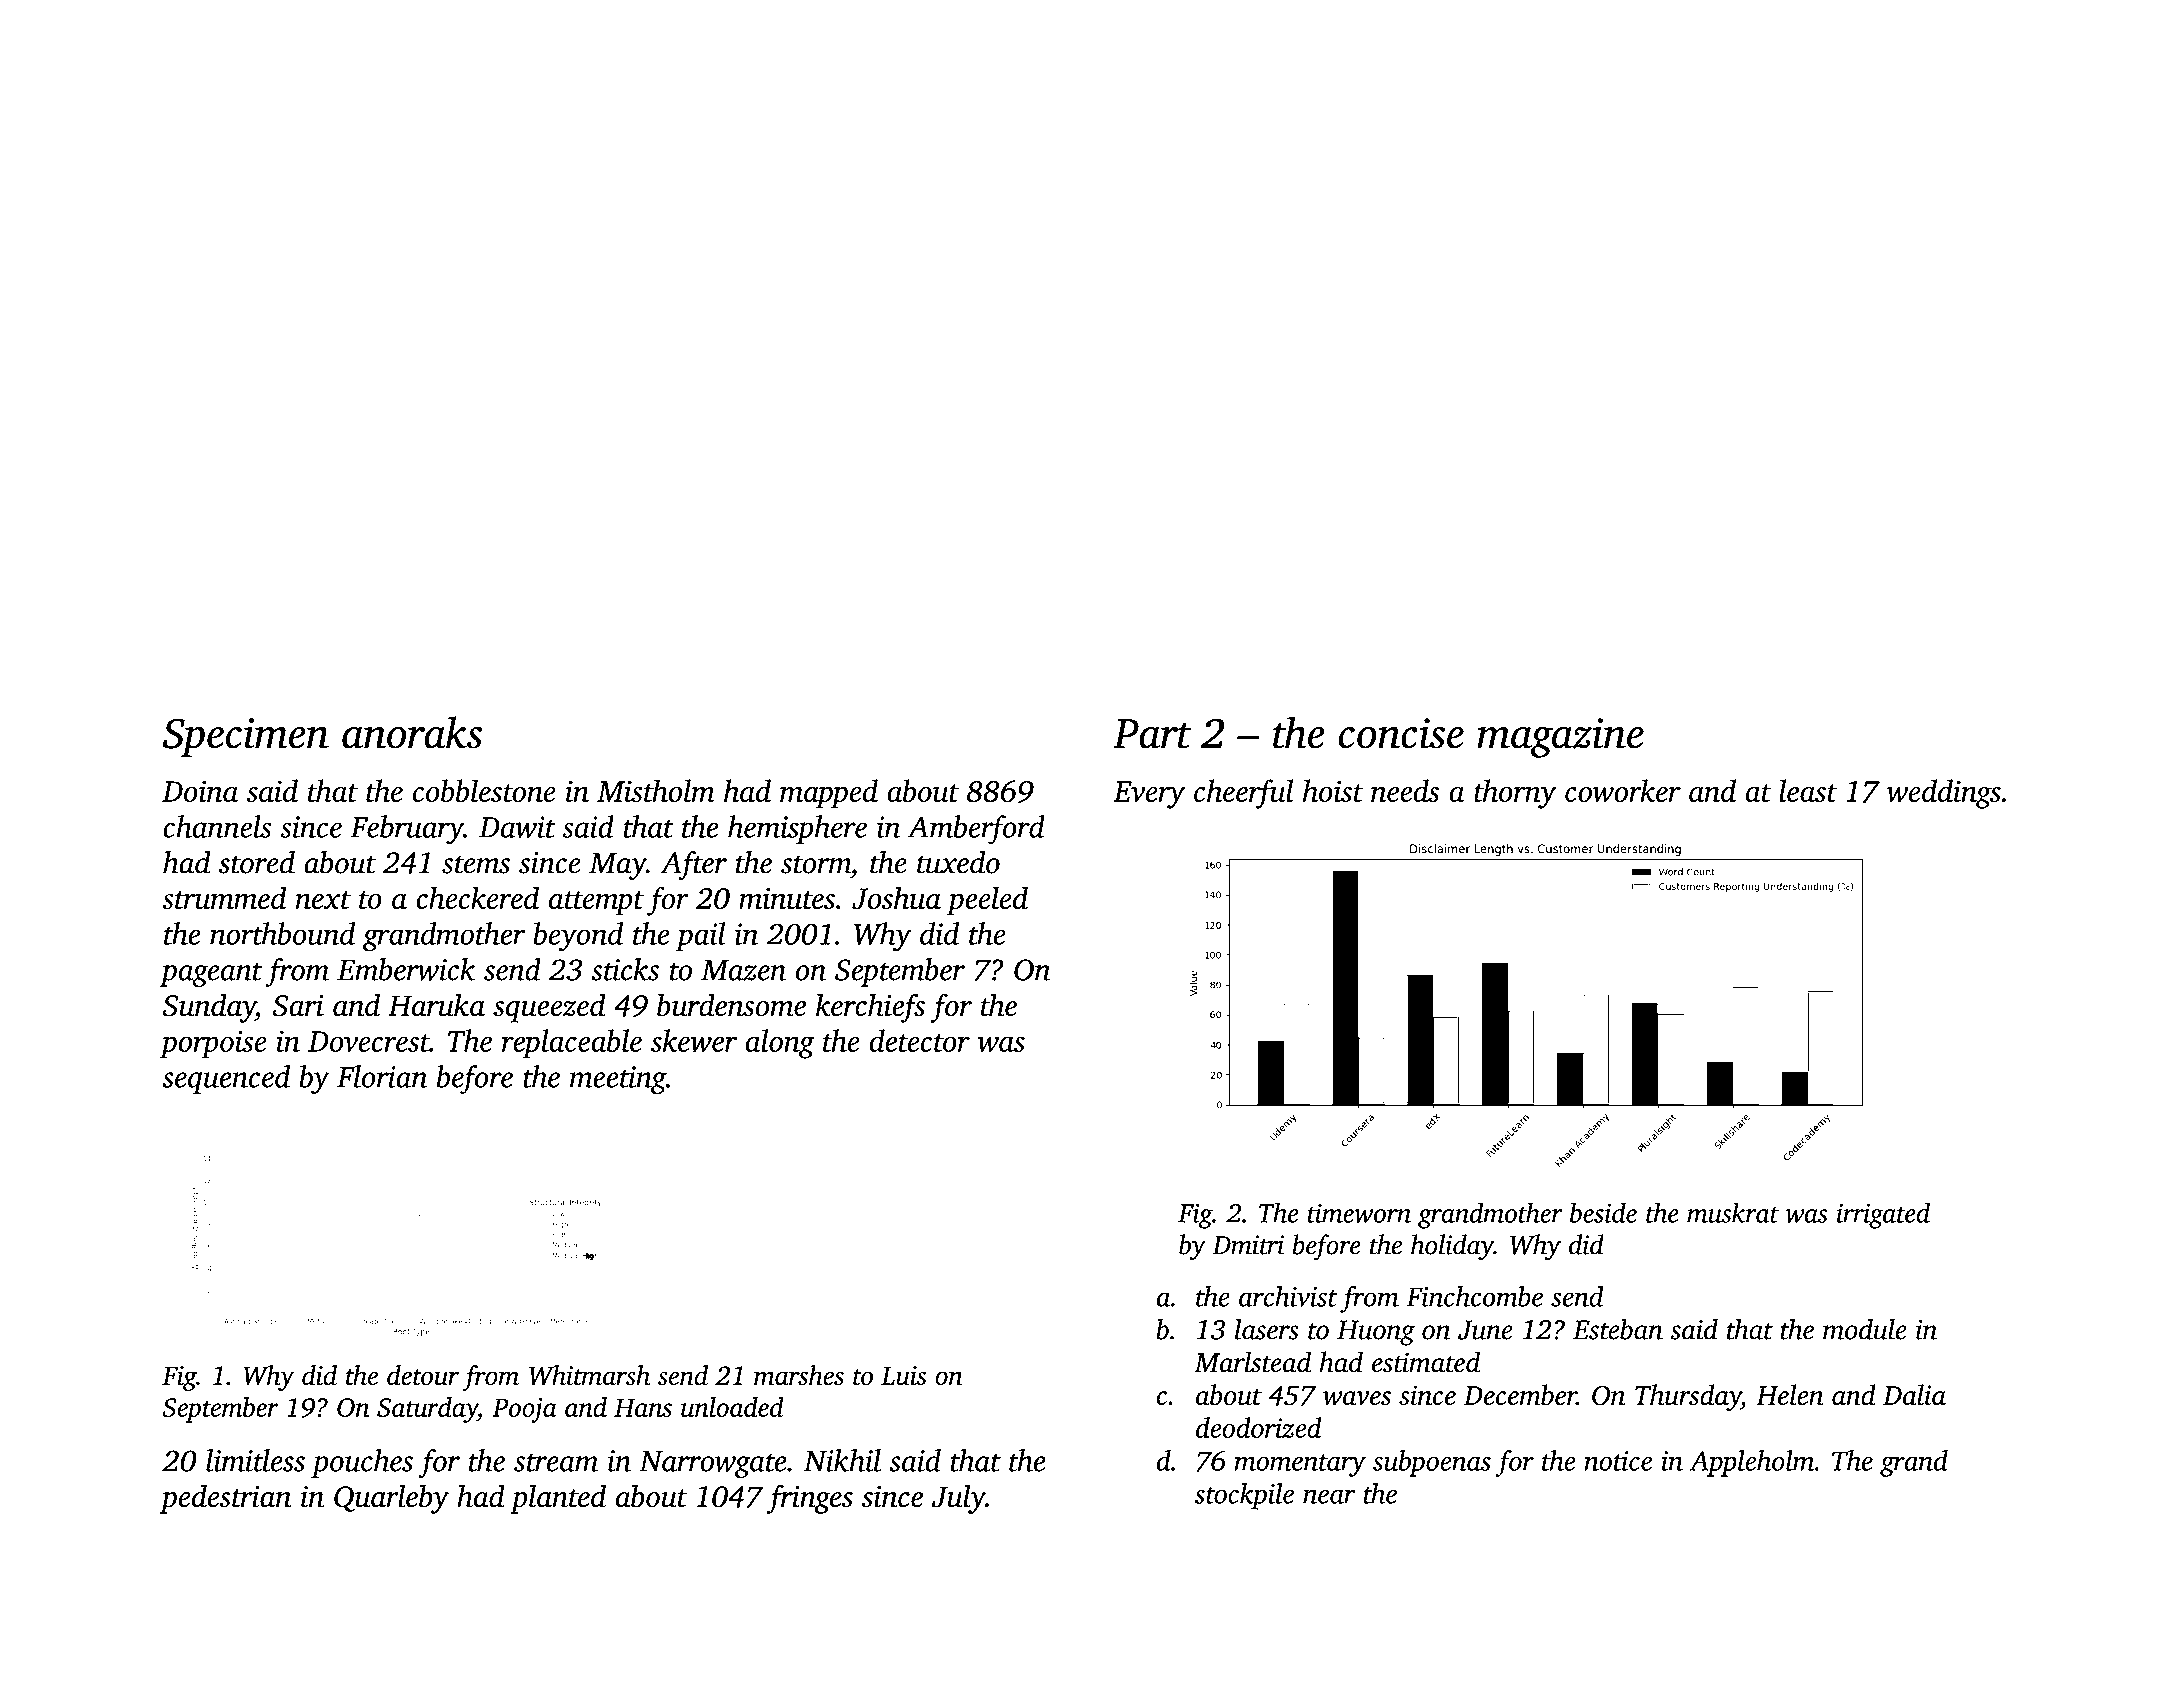  What do you see at coordinates (809, 1499) in the screenshot?
I see `fringes` at bounding box center [809, 1499].
